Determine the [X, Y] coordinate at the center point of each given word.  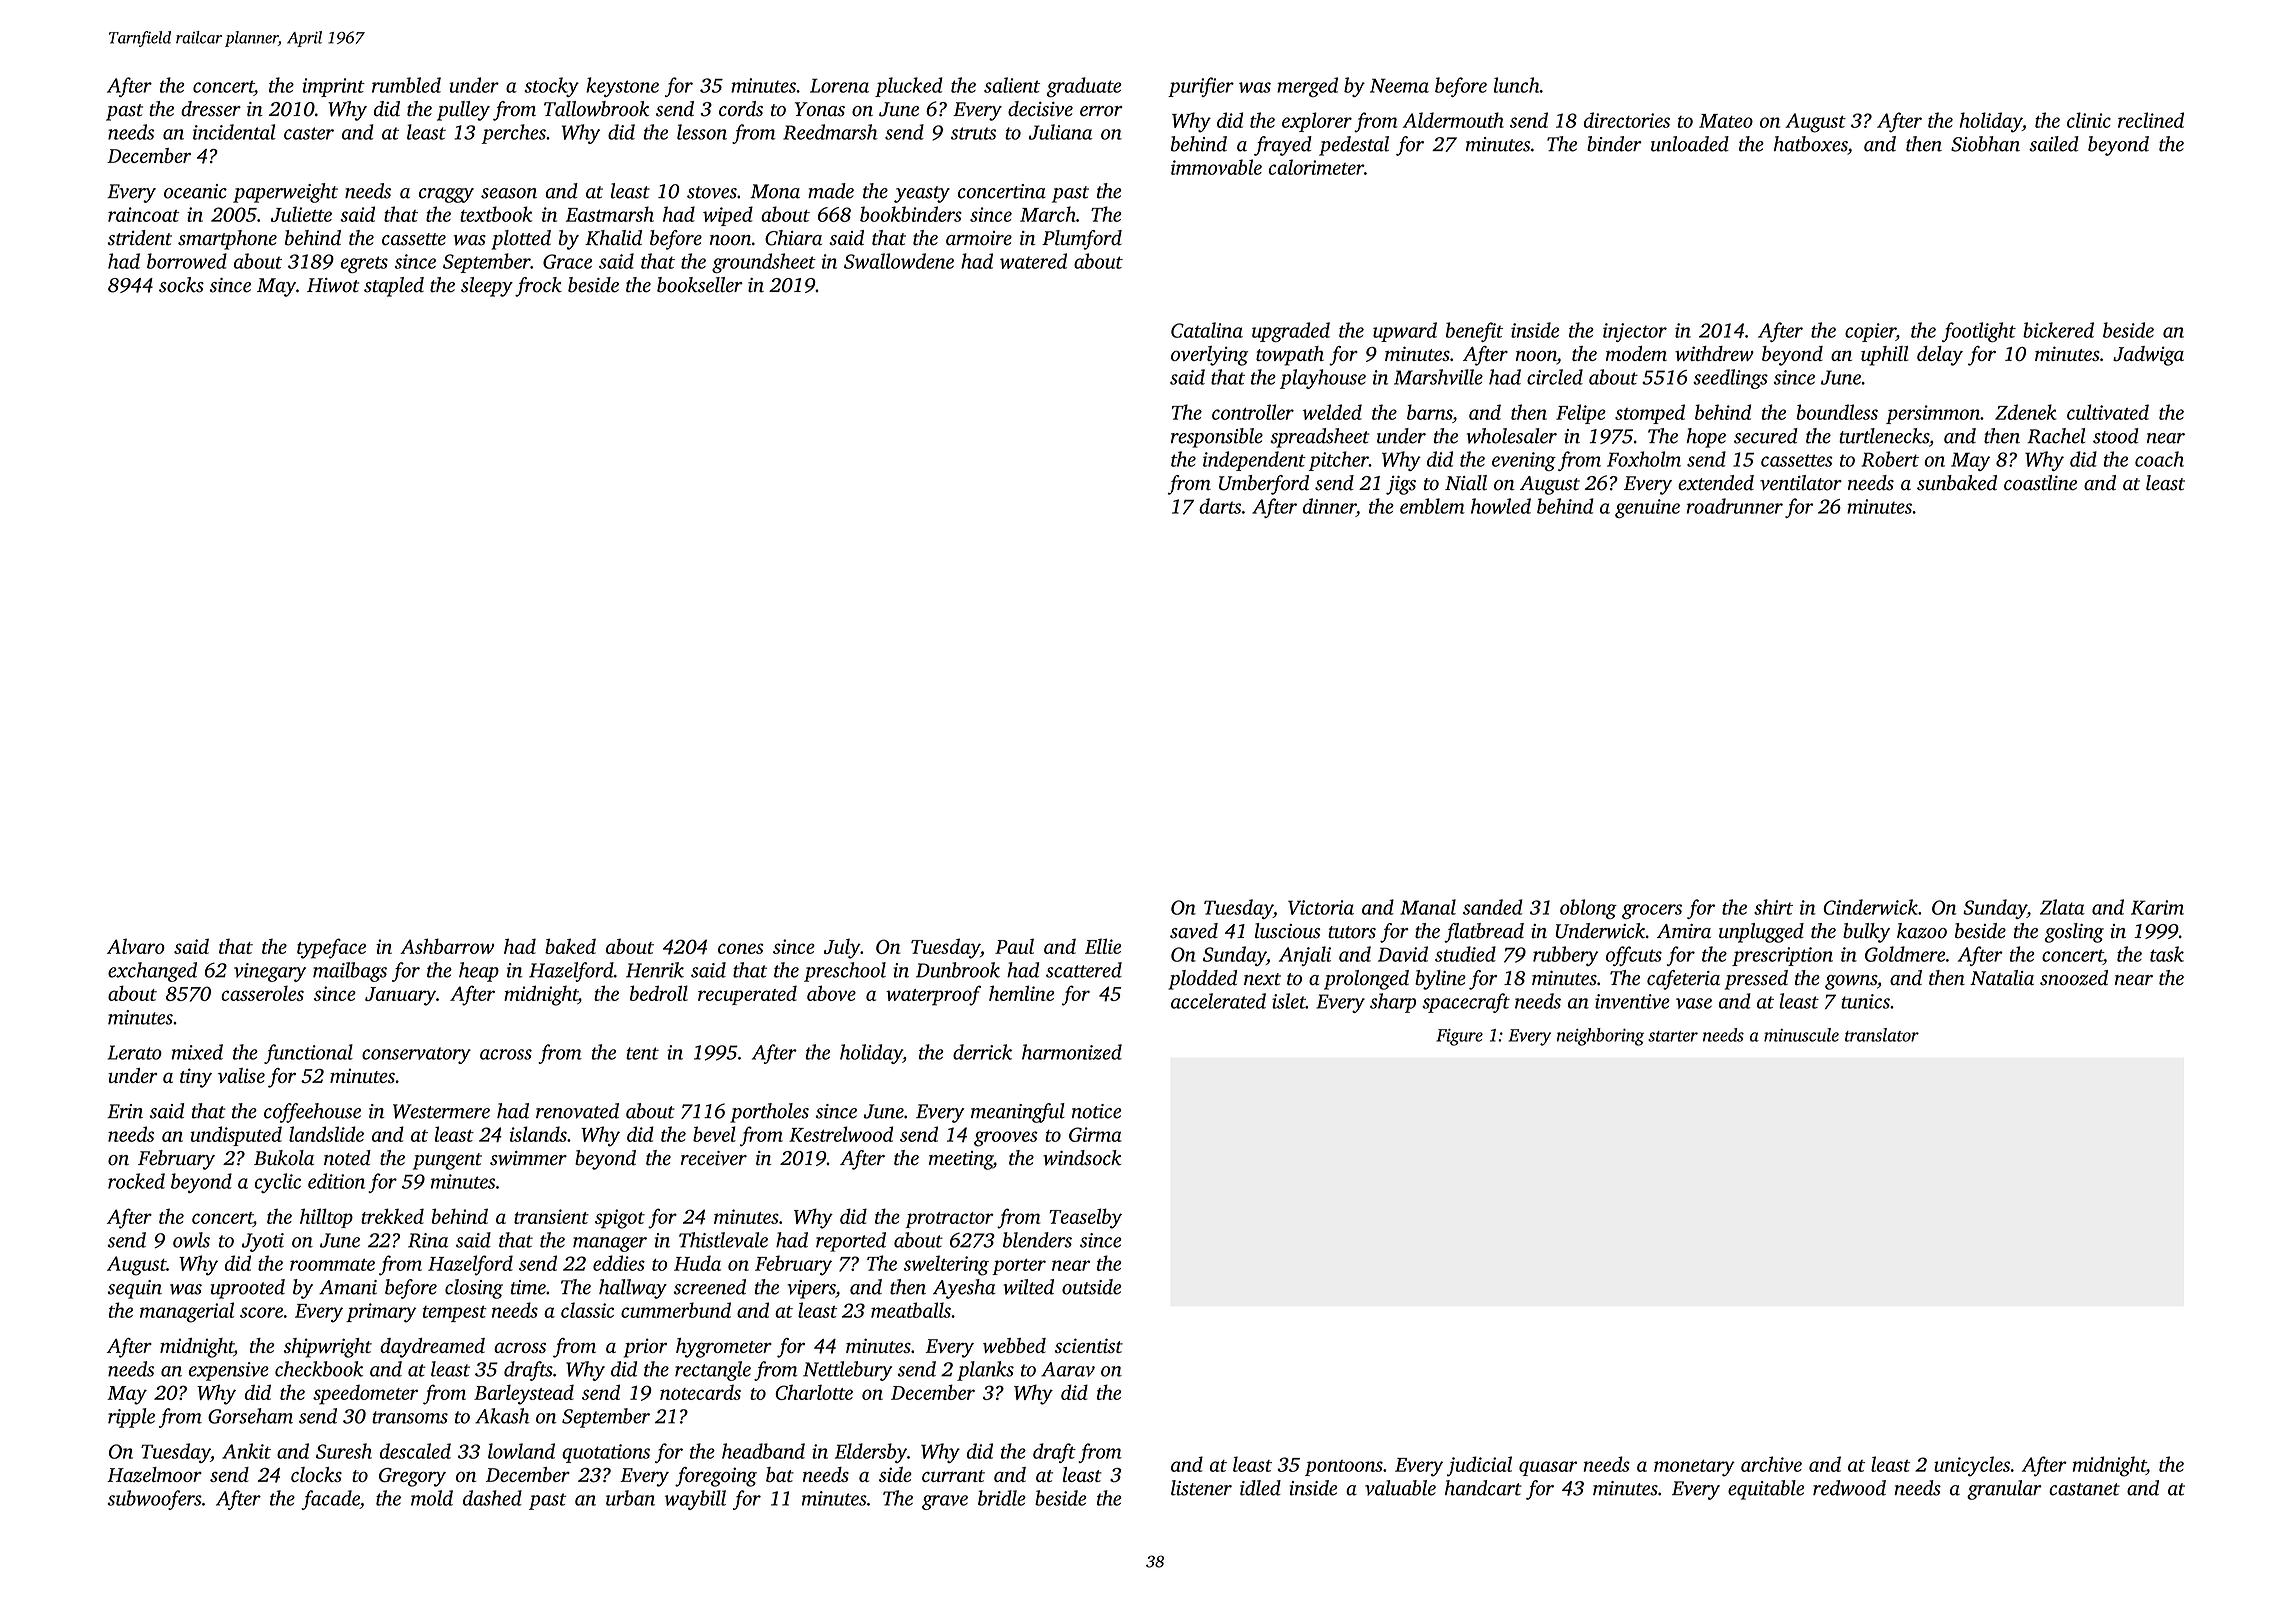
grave [945, 1502]
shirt [1773, 907]
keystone [622, 87]
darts [1220, 506]
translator [1882, 1035]
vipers [811, 1289]
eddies [619, 1263]
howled [1501, 506]
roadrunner [1735, 506]
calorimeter [1316, 167]
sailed [2054, 144]
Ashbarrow [447, 946]
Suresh [344, 1451]
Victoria [1321, 907]
